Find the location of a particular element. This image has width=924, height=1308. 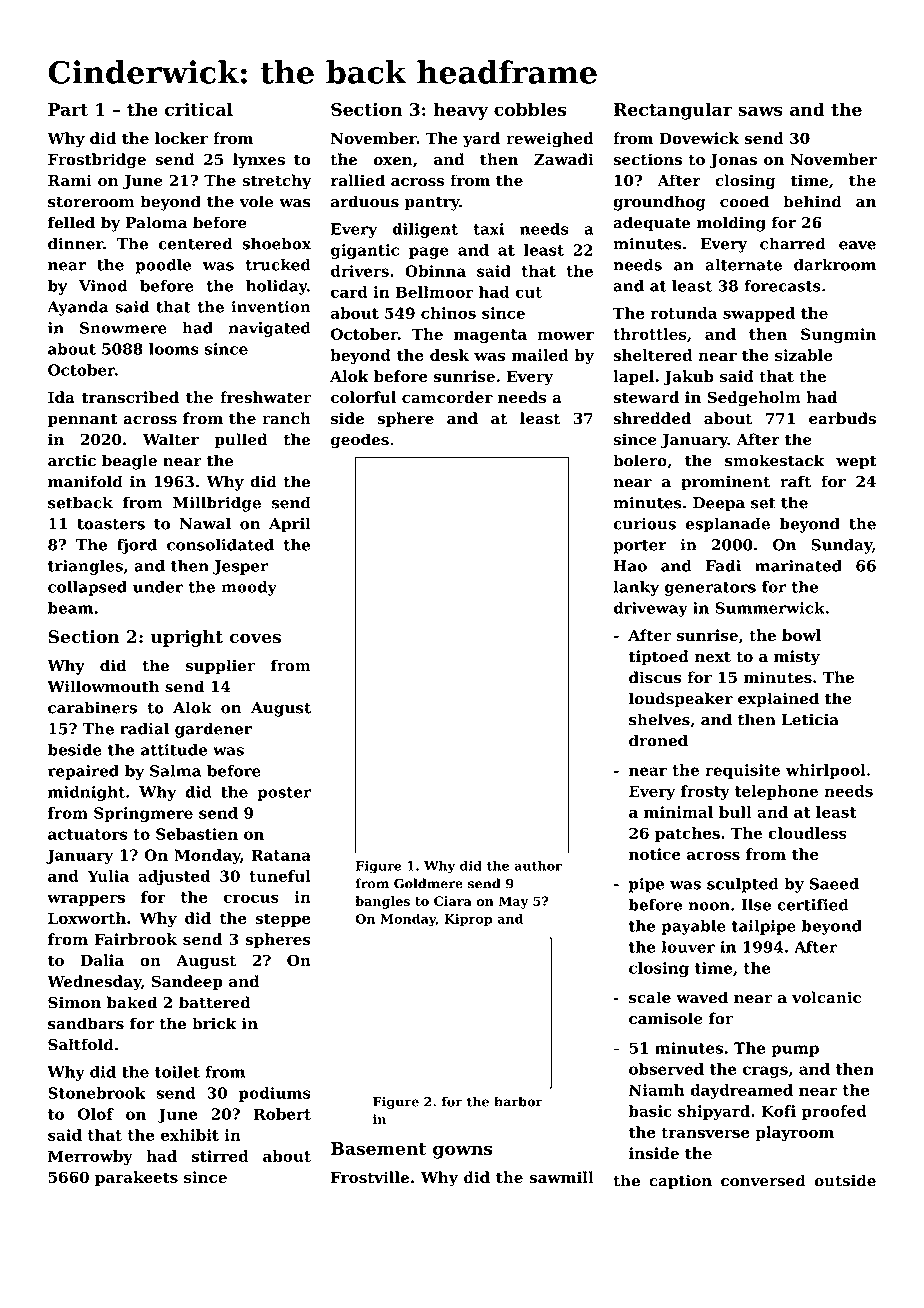

patches is located at coordinates (687, 834).
